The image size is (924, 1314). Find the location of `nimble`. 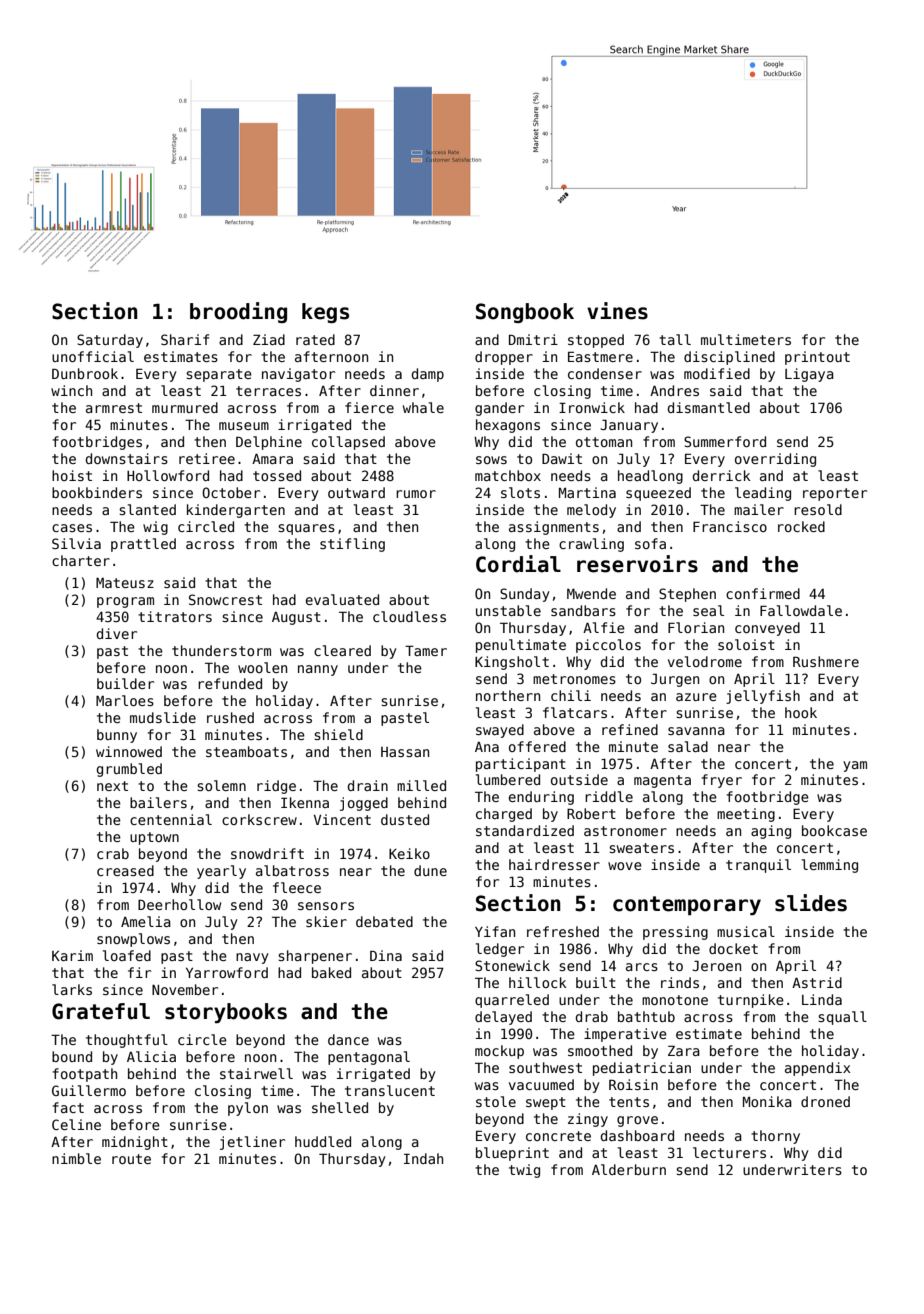

nimble is located at coordinates (76, 1158).
